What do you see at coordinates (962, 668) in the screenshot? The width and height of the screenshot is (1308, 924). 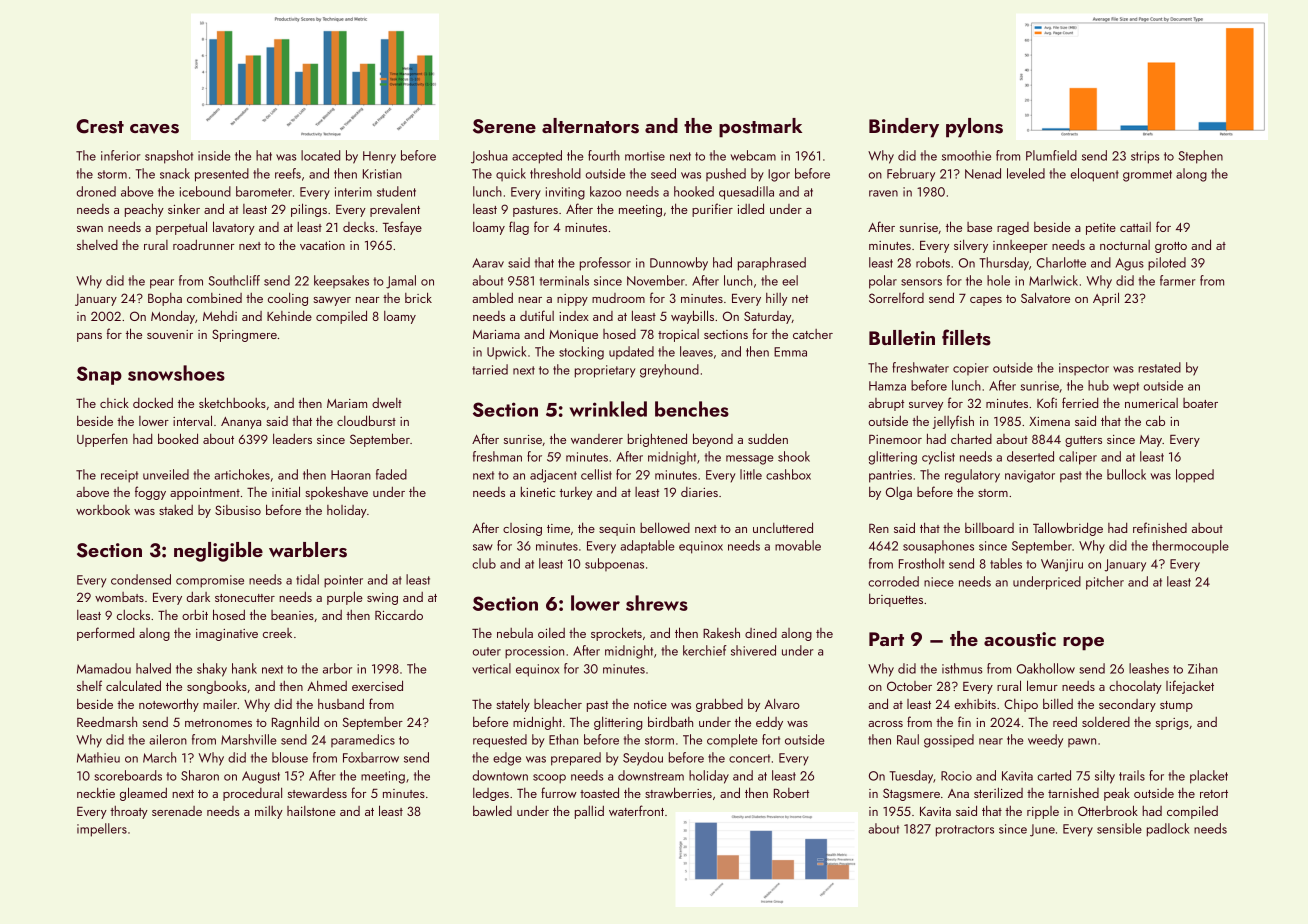 I see `isthmus` at bounding box center [962, 668].
